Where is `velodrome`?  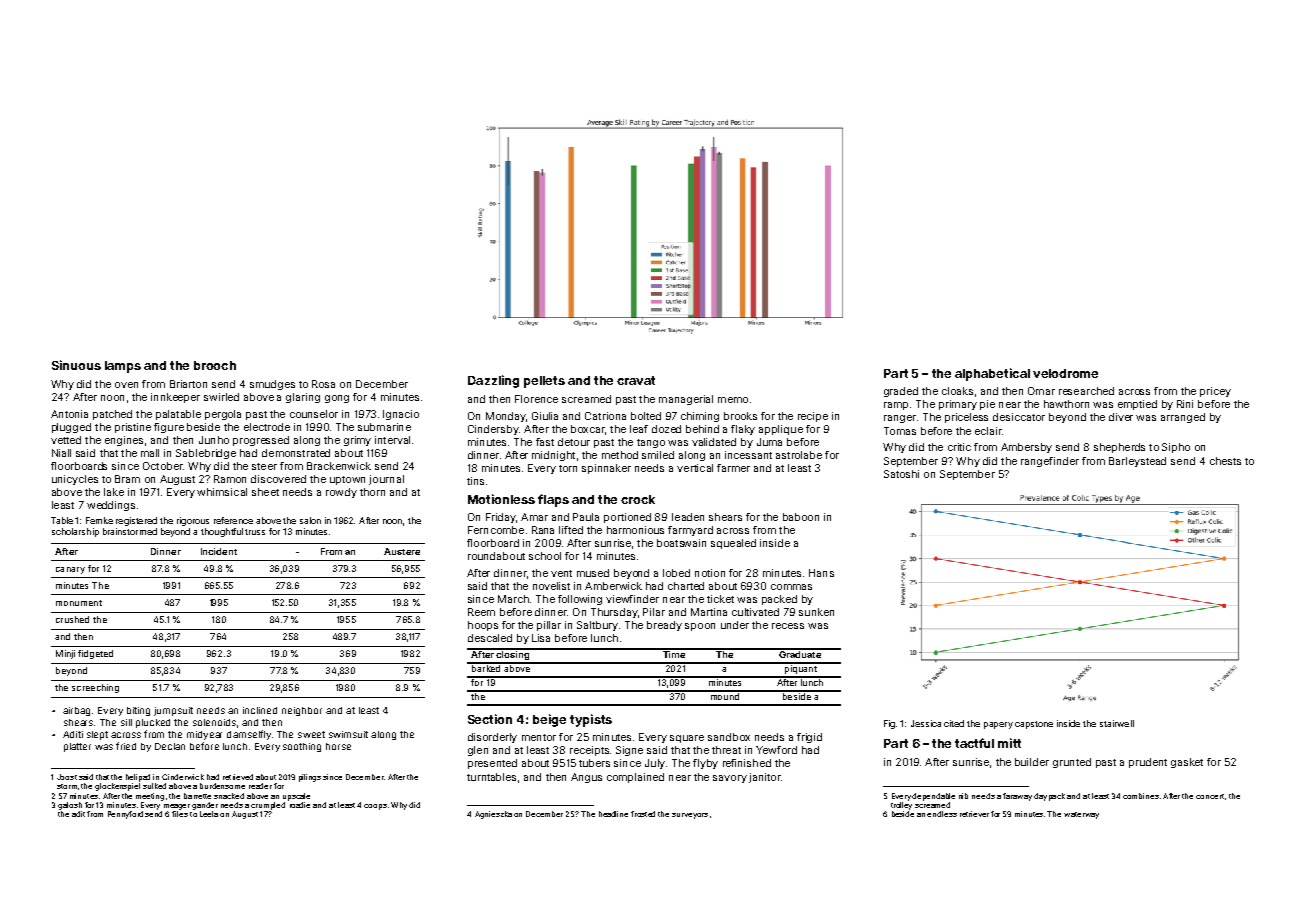 velodrome is located at coordinates (1065, 373).
